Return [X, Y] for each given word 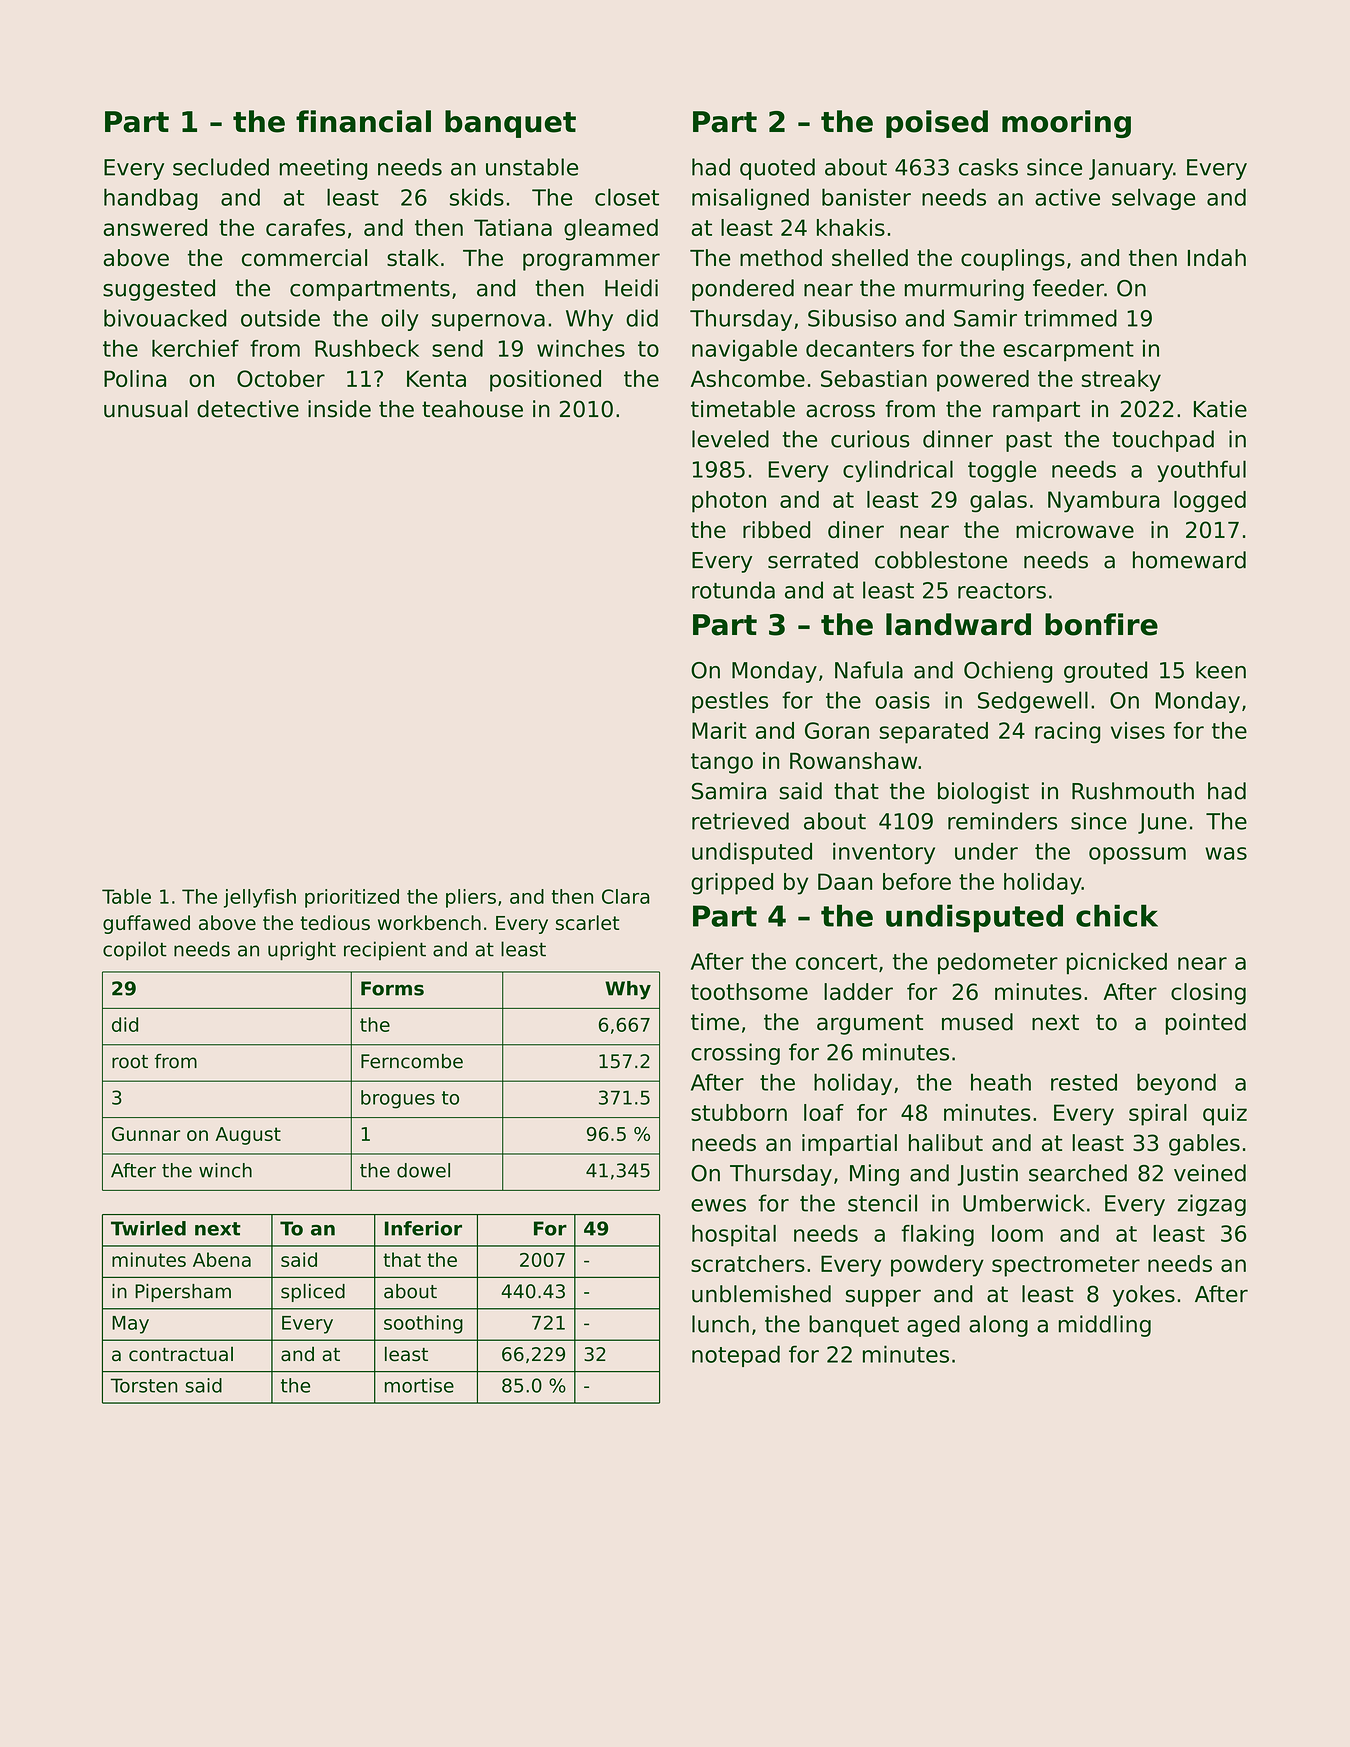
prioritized [352, 898]
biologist [983, 793]
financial [363, 121]
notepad [736, 1356]
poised [937, 124]
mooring [1066, 124]
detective [248, 409]
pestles [730, 702]
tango [722, 763]
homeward [1189, 560]
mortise [419, 1385]
